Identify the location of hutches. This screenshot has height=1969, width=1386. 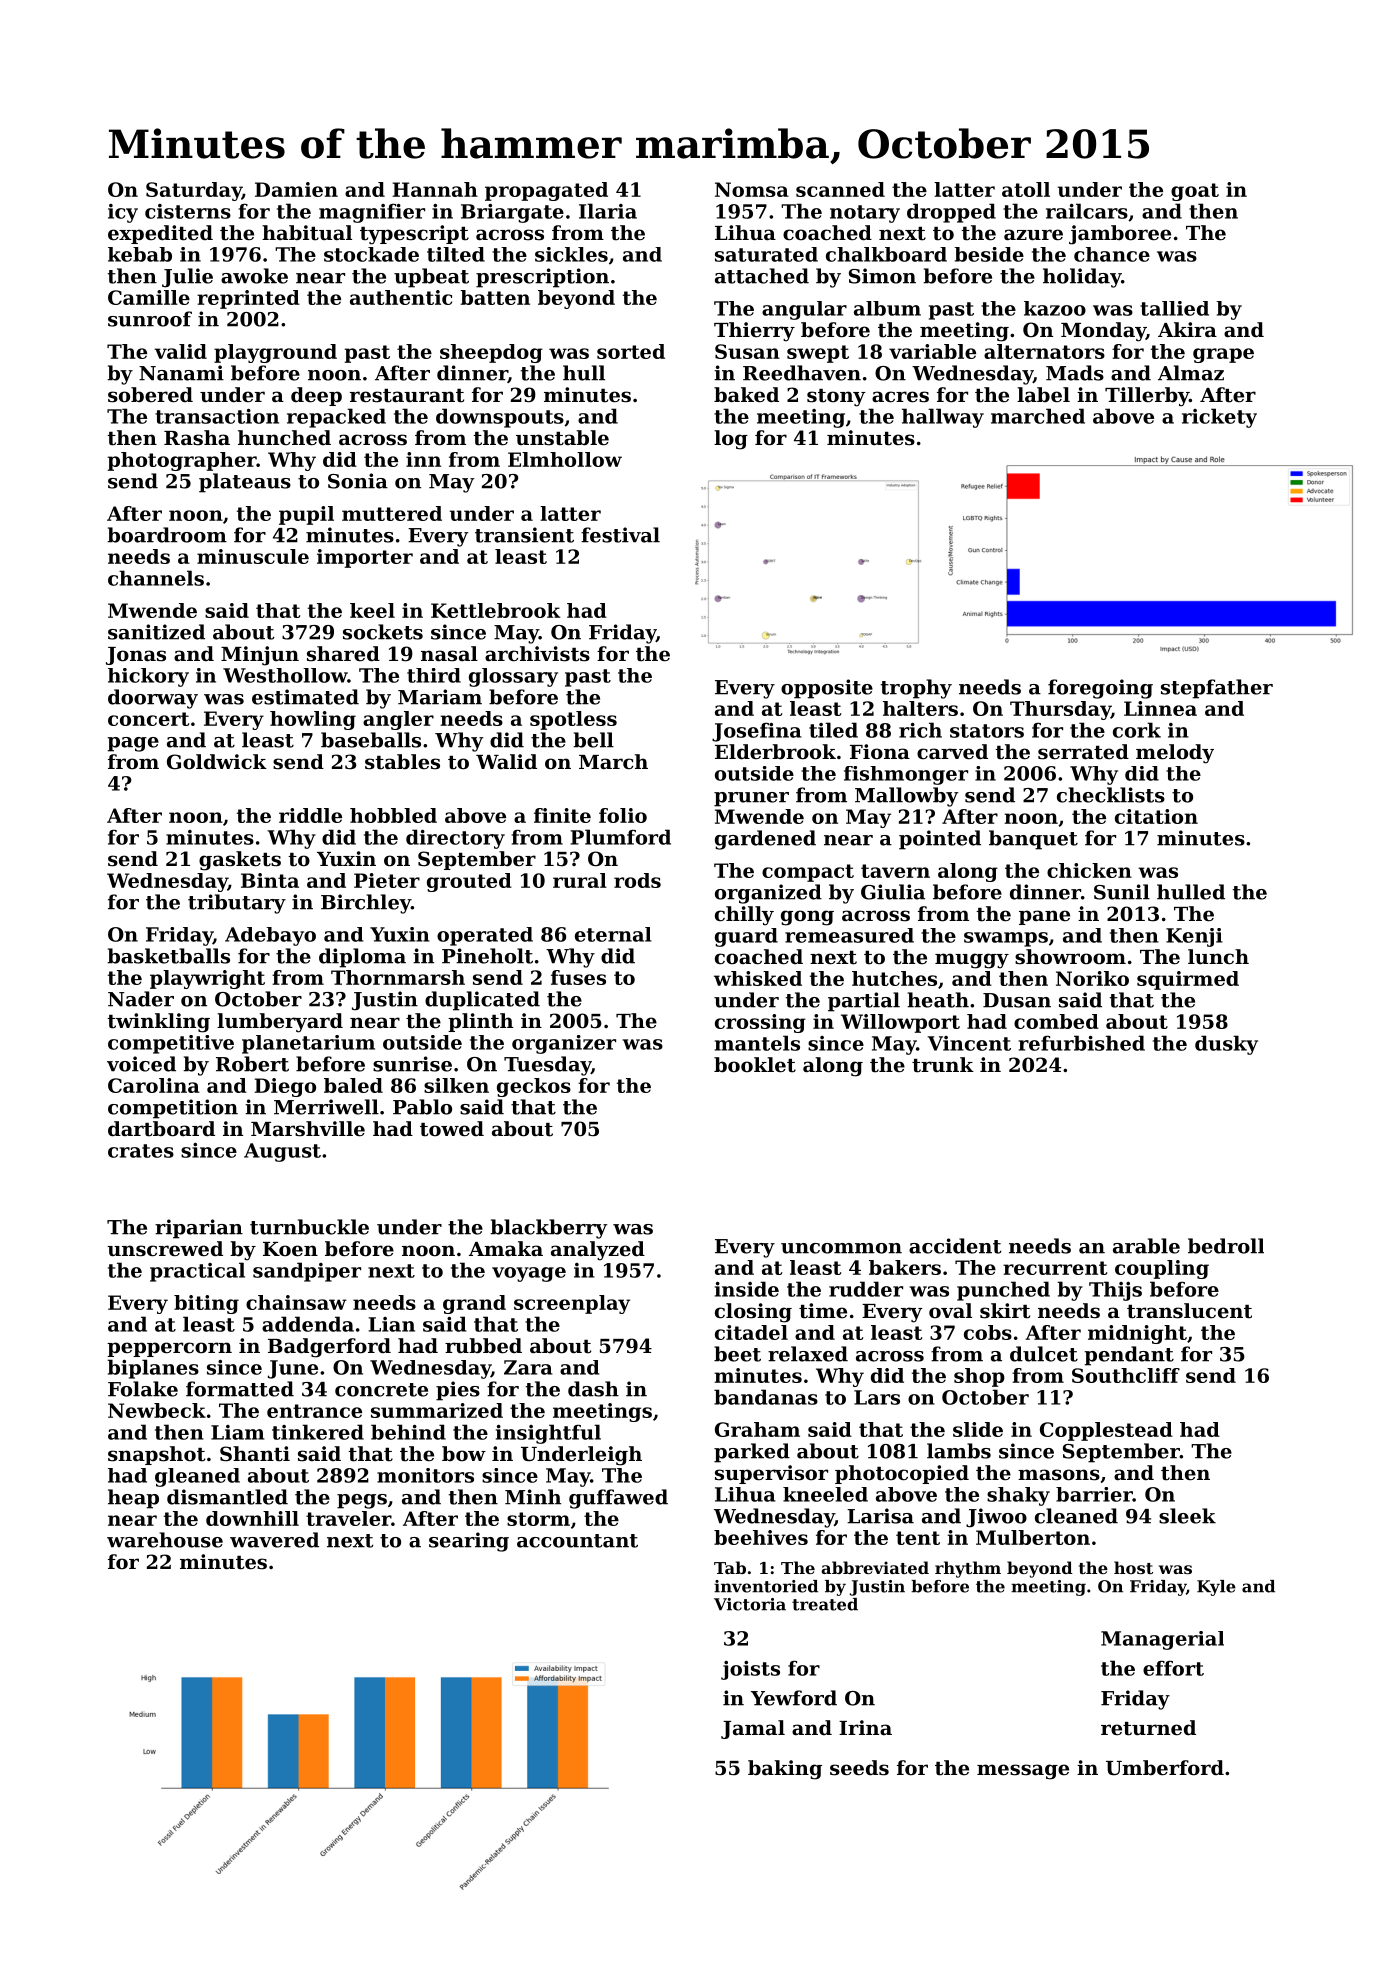
(894, 978).
